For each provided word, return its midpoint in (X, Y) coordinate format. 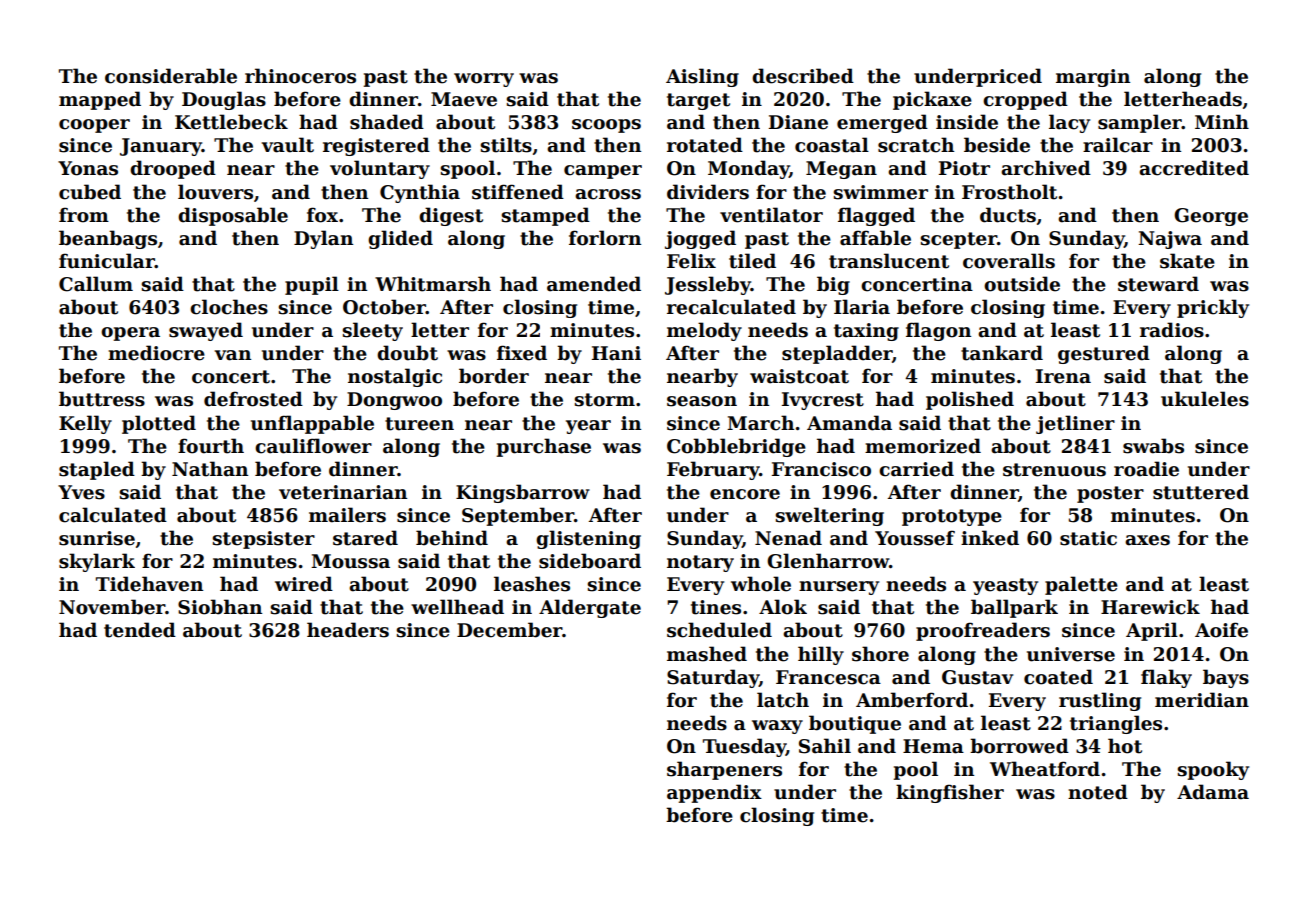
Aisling (702, 77)
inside (967, 122)
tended (140, 630)
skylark (97, 562)
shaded (387, 122)
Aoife (1221, 630)
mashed (707, 654)
